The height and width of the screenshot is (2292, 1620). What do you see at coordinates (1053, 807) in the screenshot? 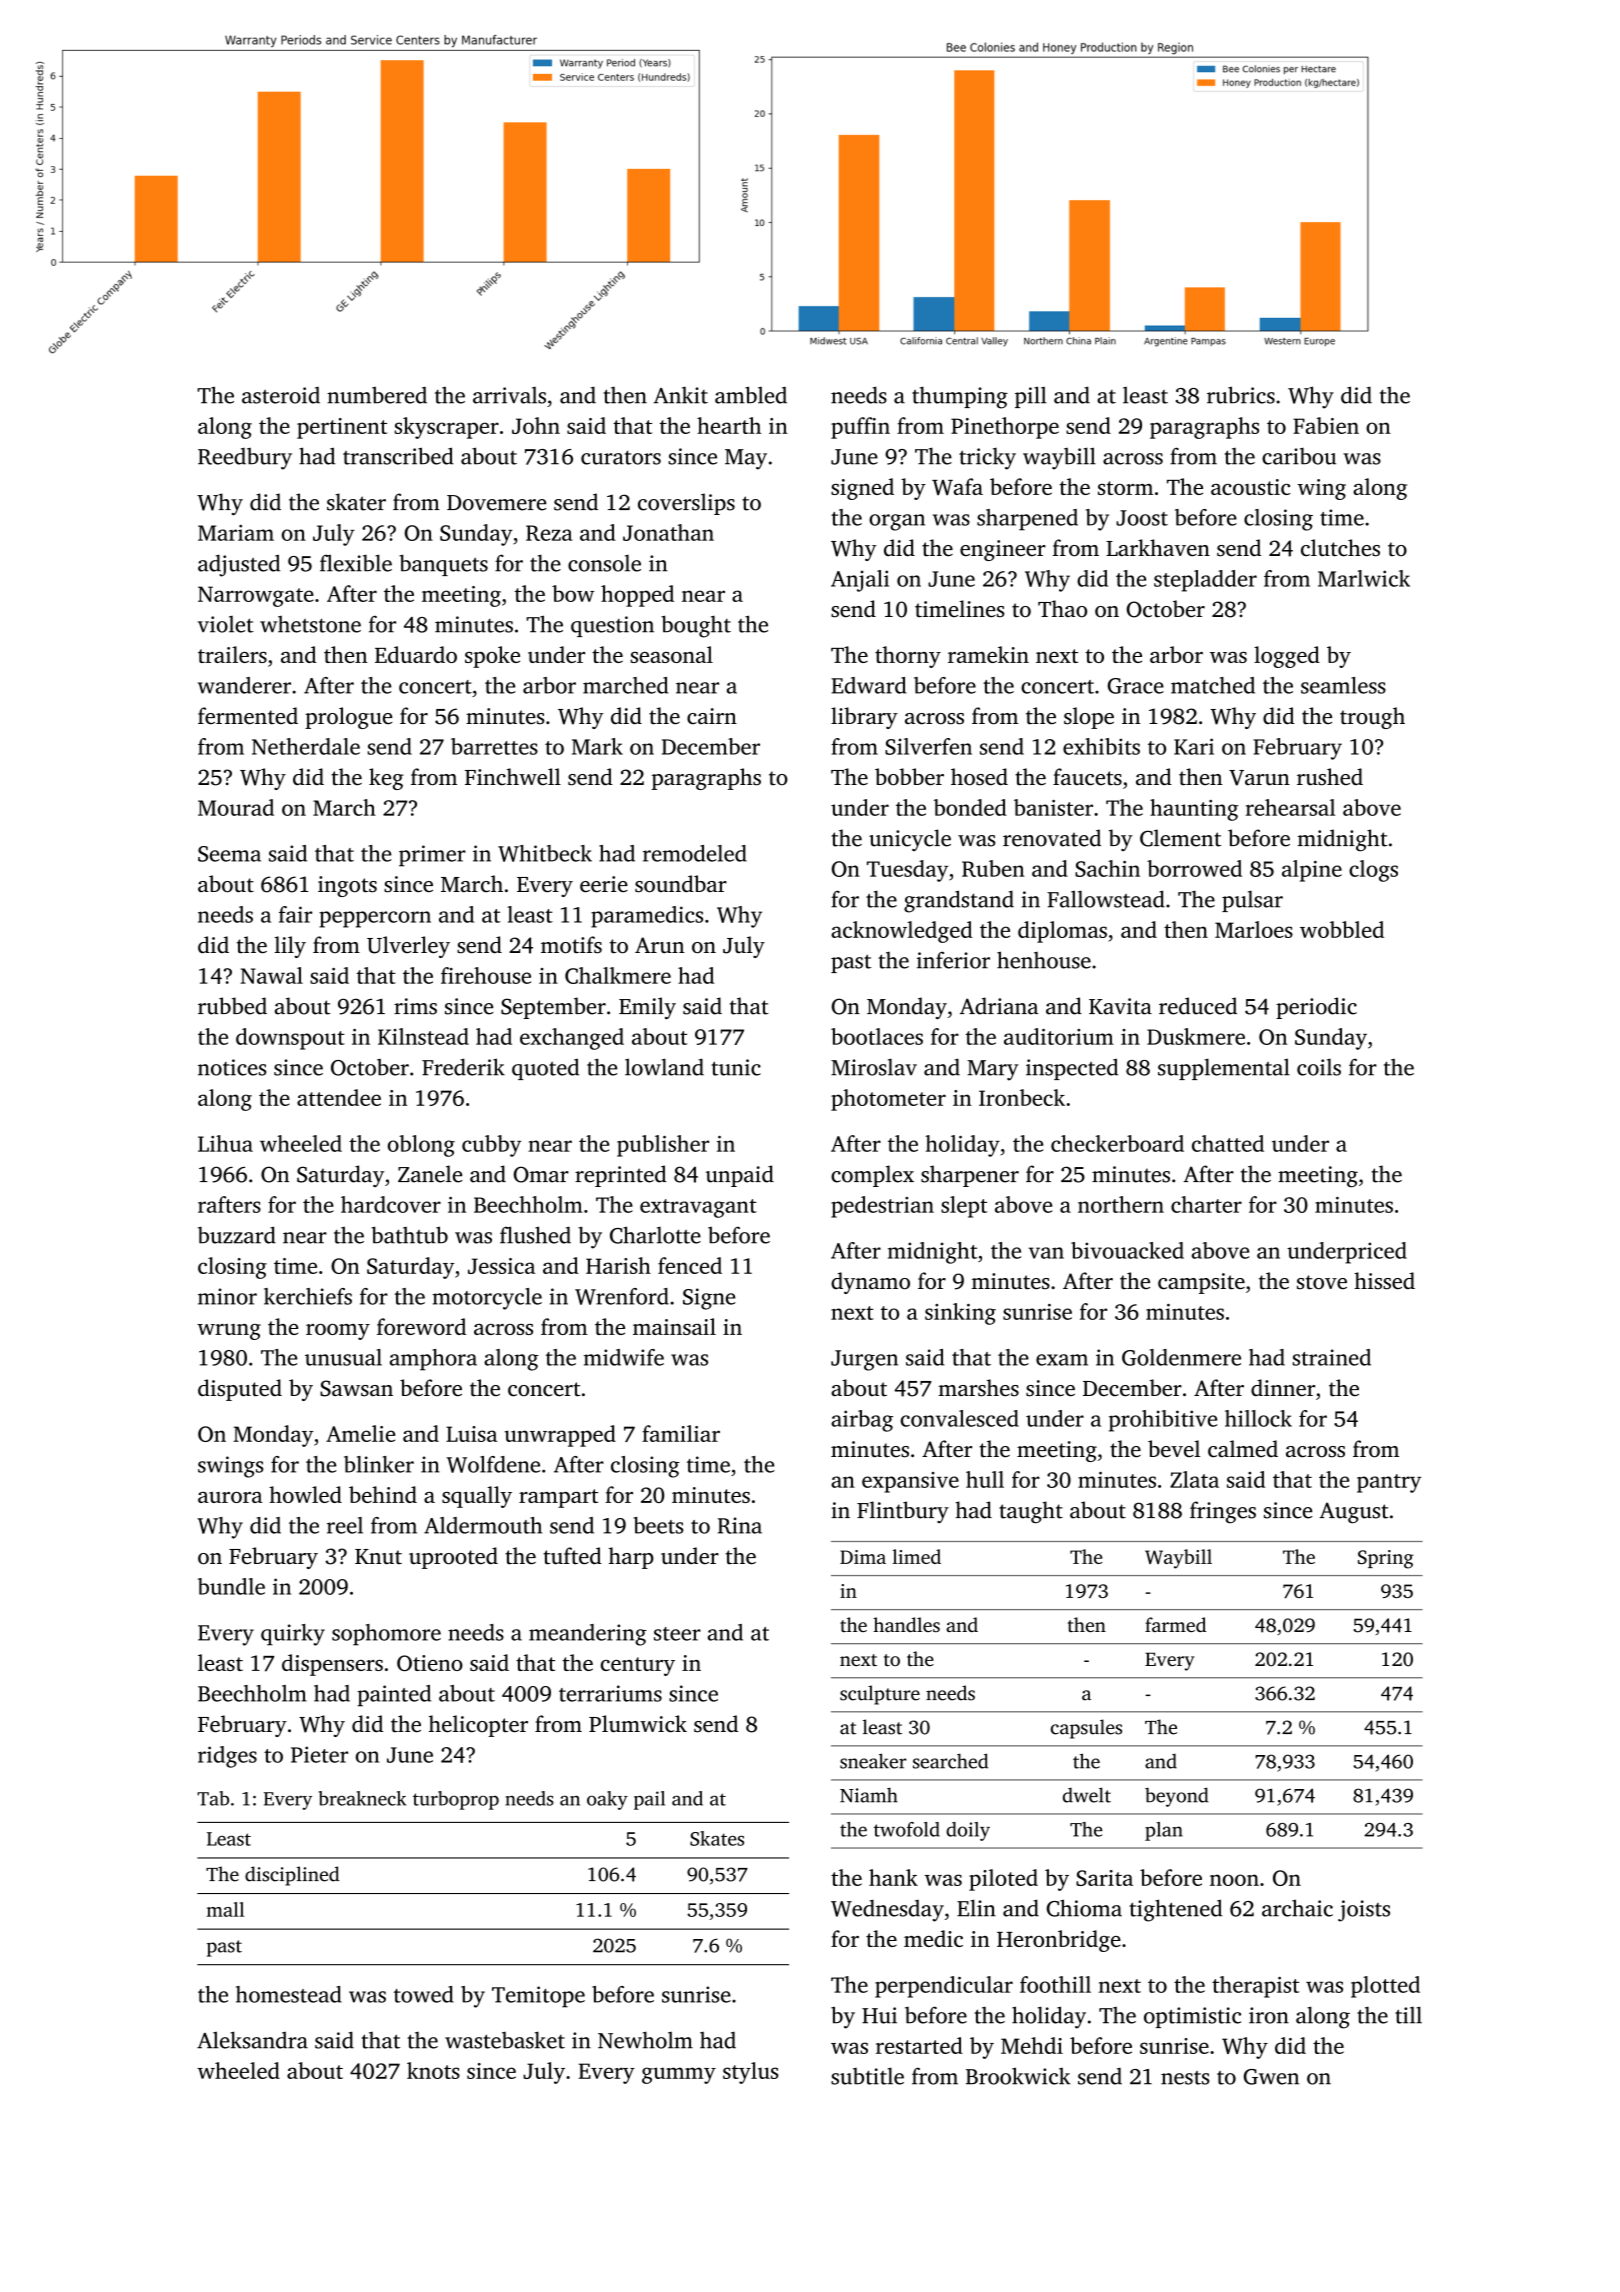
I see `banister` at bounding box center [1053, 807].
